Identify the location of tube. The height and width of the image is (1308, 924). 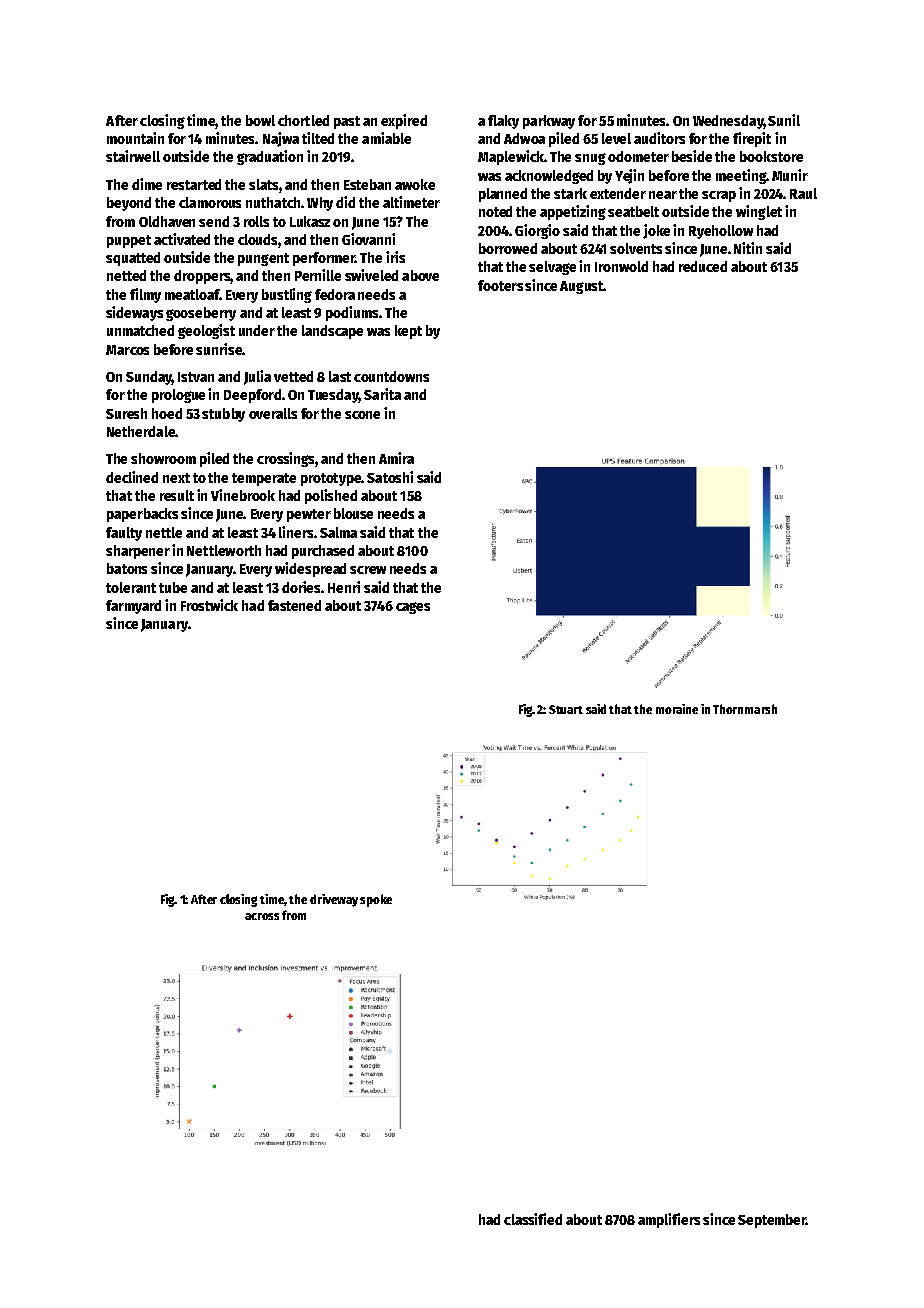
(173, 587).
